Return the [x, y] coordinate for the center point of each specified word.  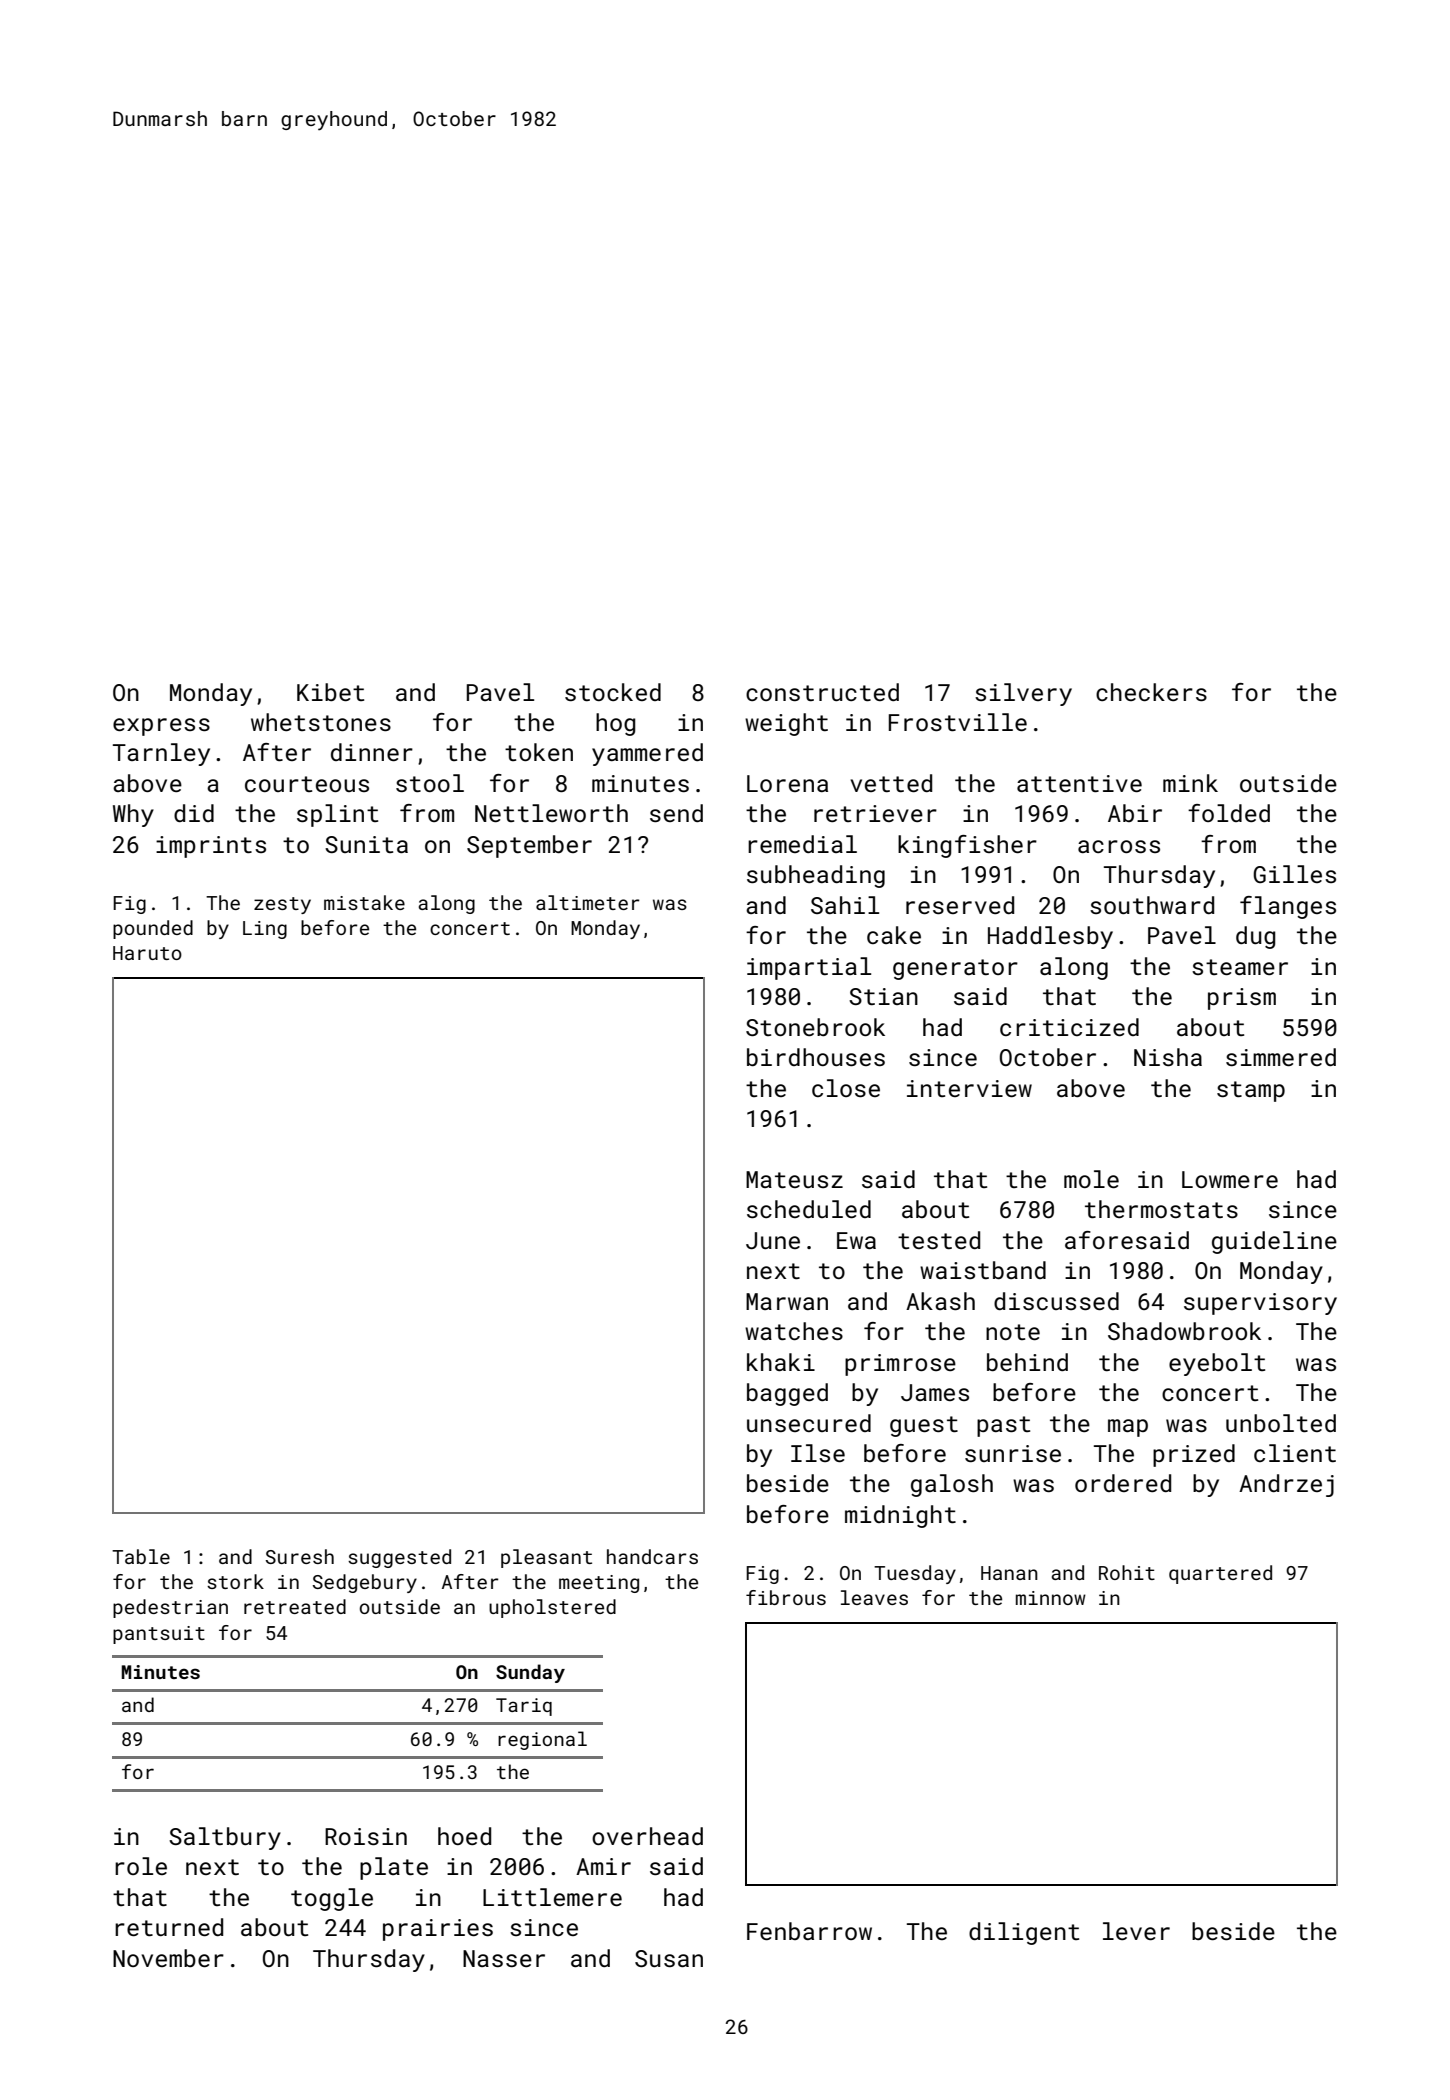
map [1128, 1428]
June [773, 1240]
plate [394, 1868]
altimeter [588, 902]
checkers [1151, 692]
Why [133, 815]
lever [1136, 1931]
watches [794, 1331]
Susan [669, 1958]
